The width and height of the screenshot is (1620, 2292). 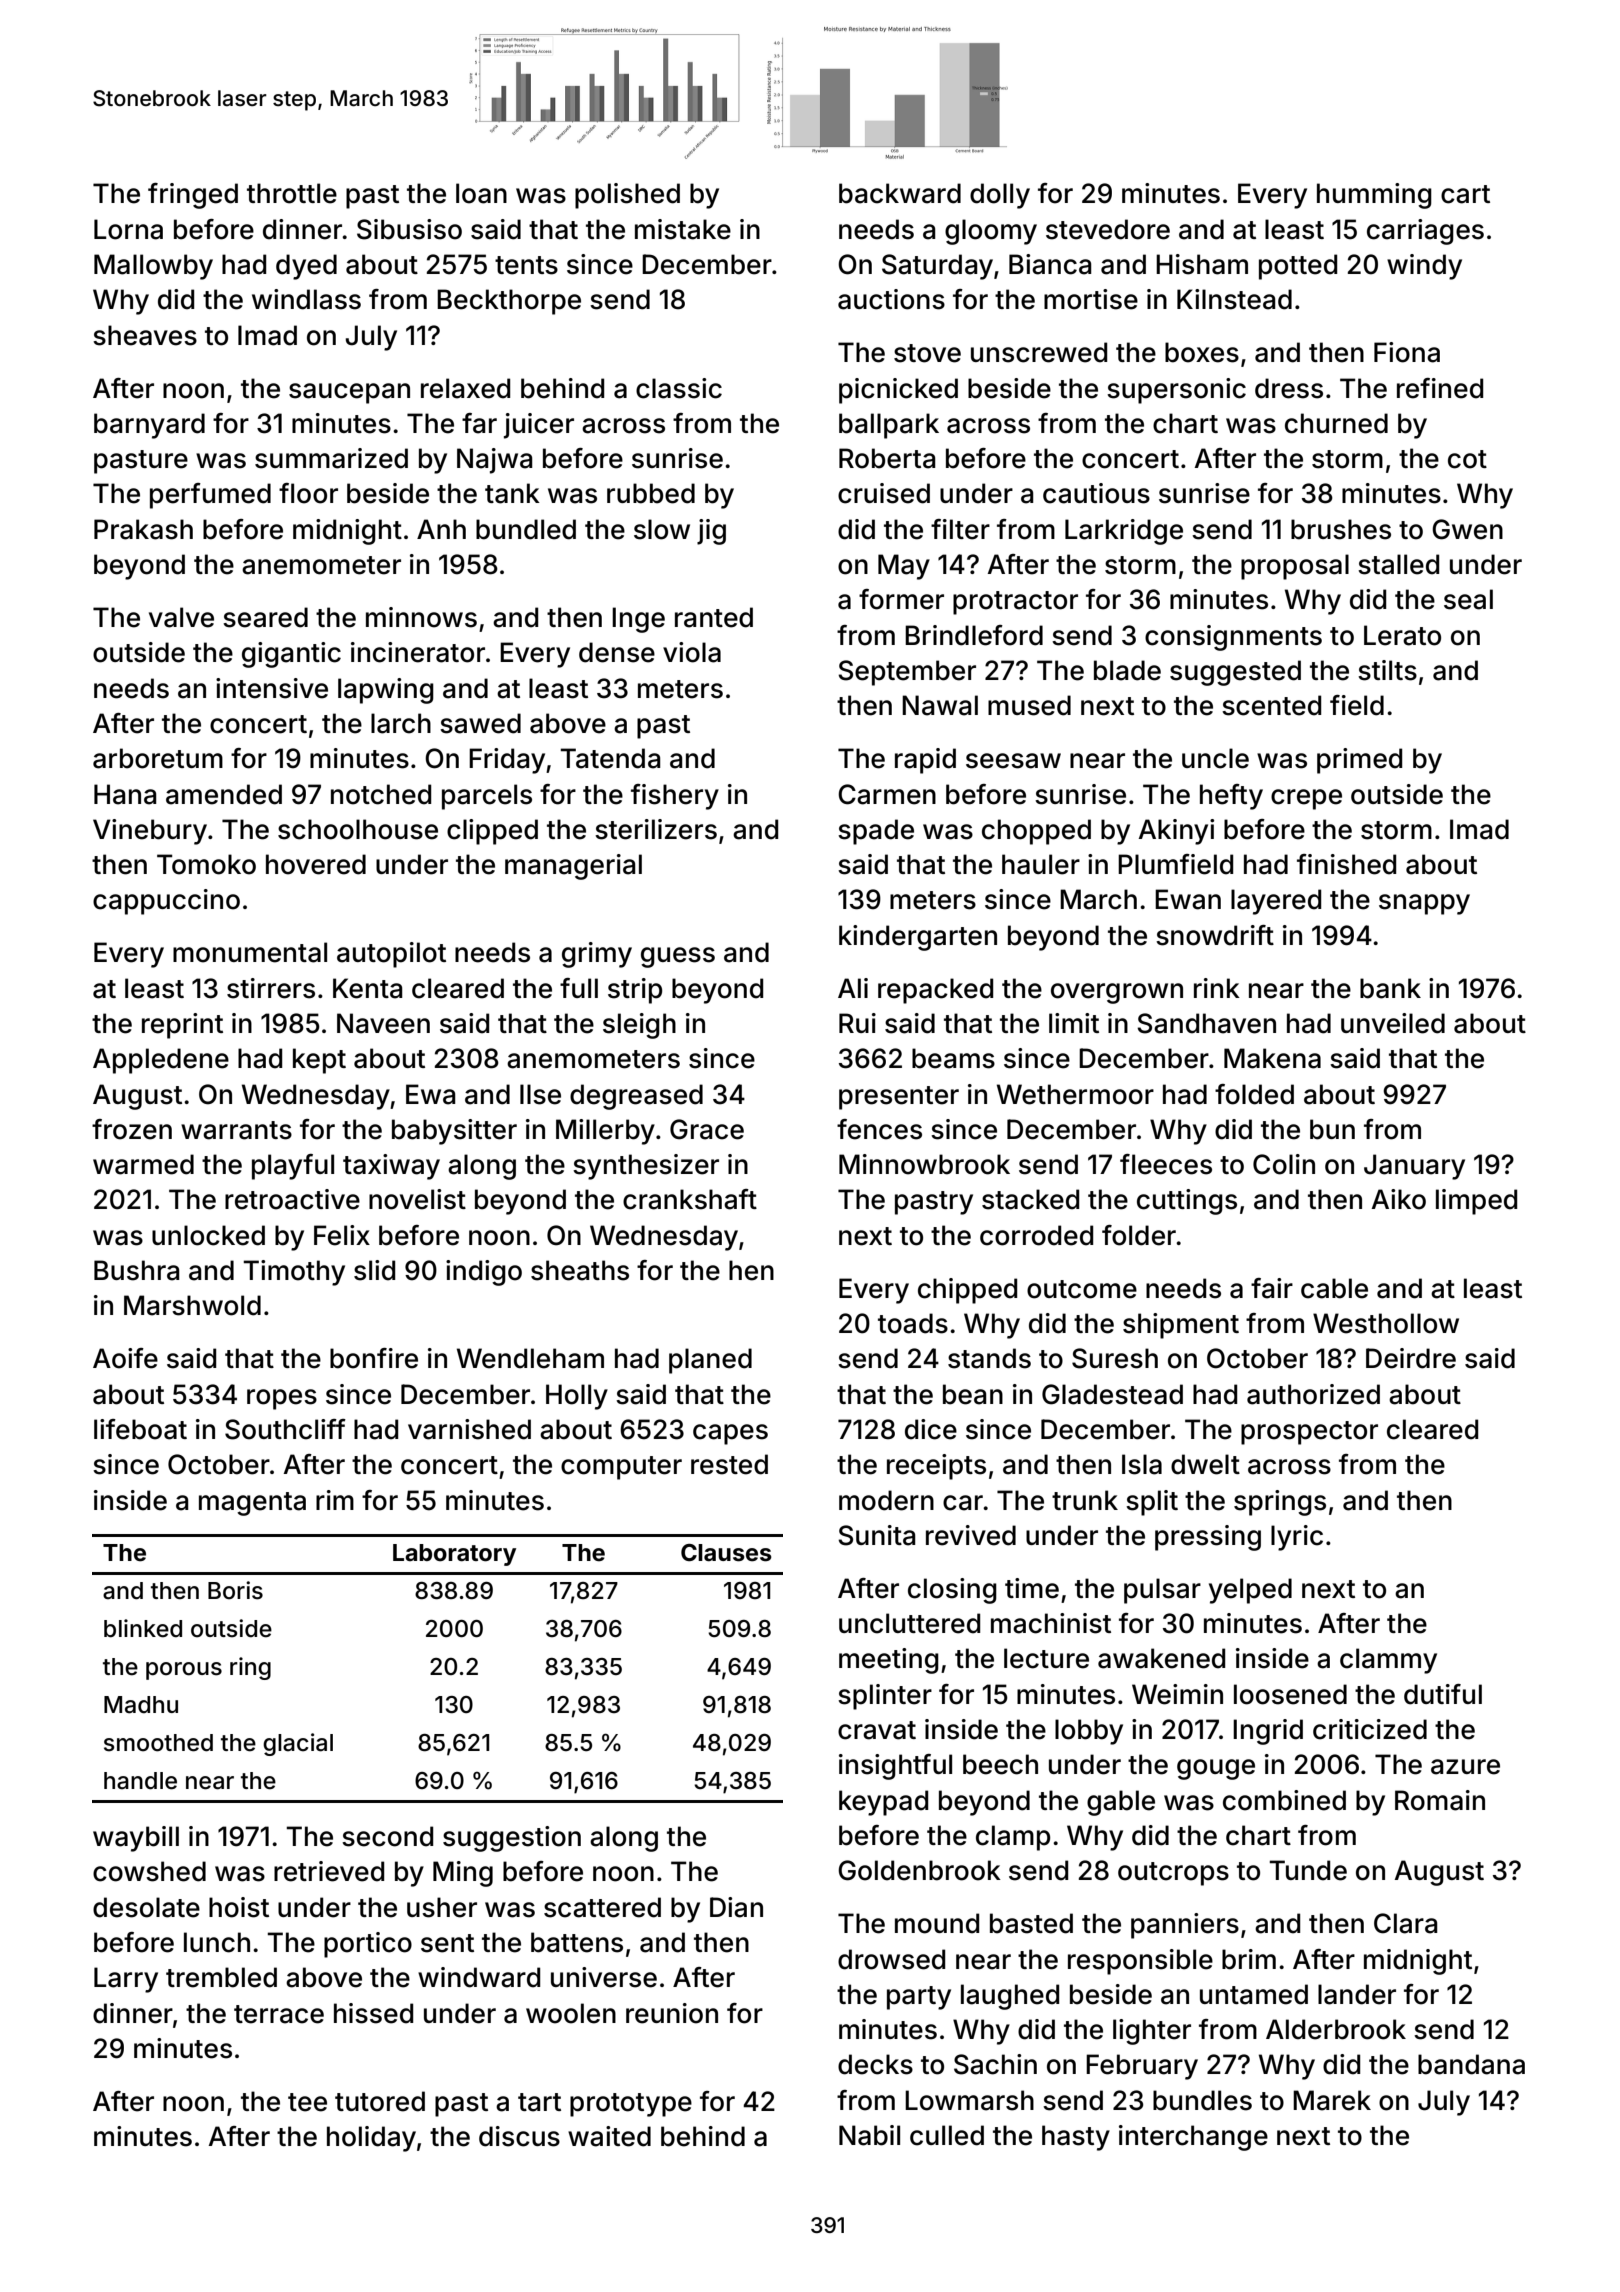 I want to click on Clauses, so click(x=726, y=1553).
